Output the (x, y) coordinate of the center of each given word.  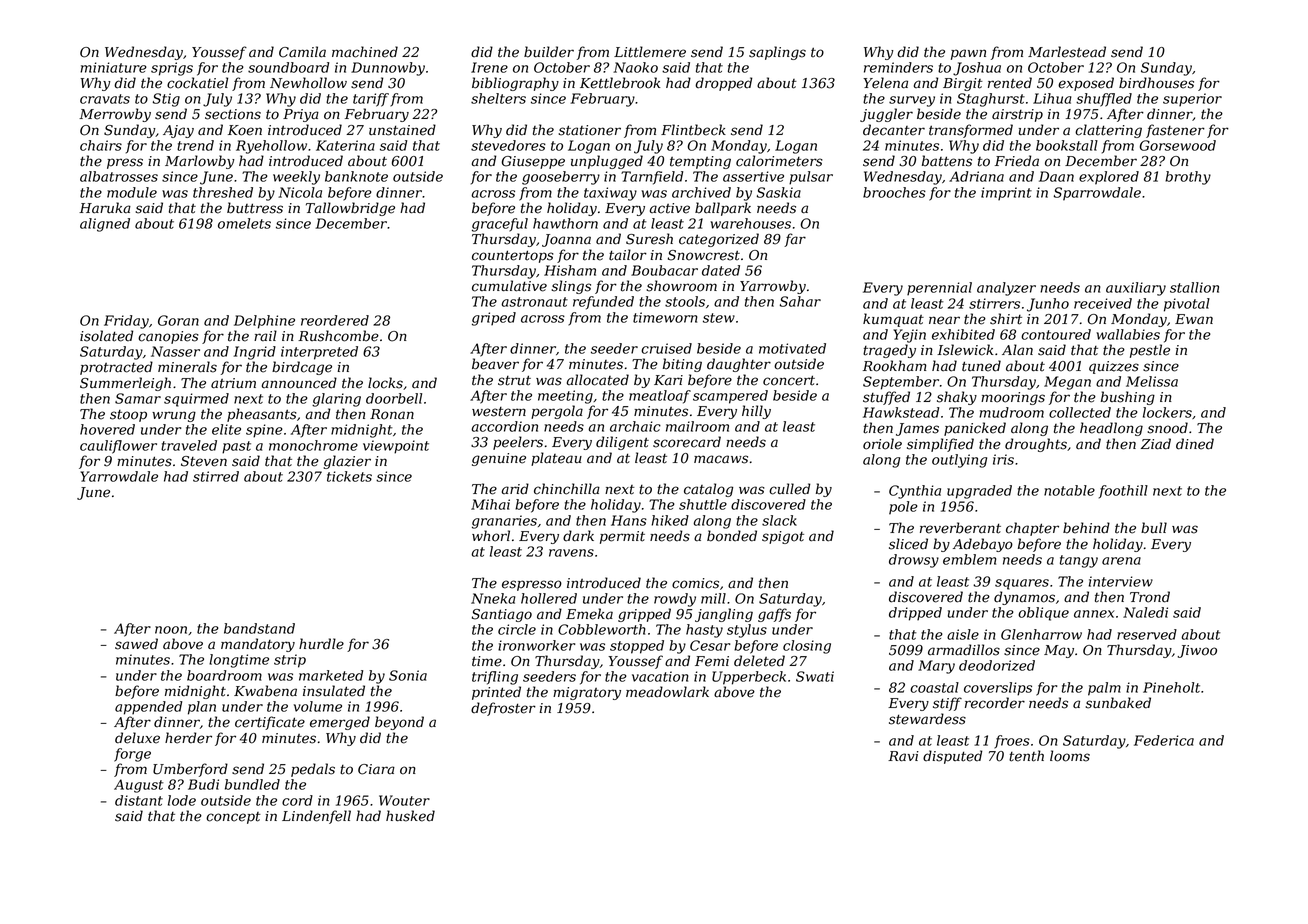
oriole (882, 444)
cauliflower (118, 447)
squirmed (196, 400)
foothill (1123, 492)
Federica (1164, 740)
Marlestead (1067, 52)
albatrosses (119, 176)
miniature (113, 67)
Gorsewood (1178, 145)
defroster (503, 709)
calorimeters (779, 161)
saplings (777, 53)
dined (1195, 444)
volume (318, 706)
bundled (252, 784)
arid (515, 489)
